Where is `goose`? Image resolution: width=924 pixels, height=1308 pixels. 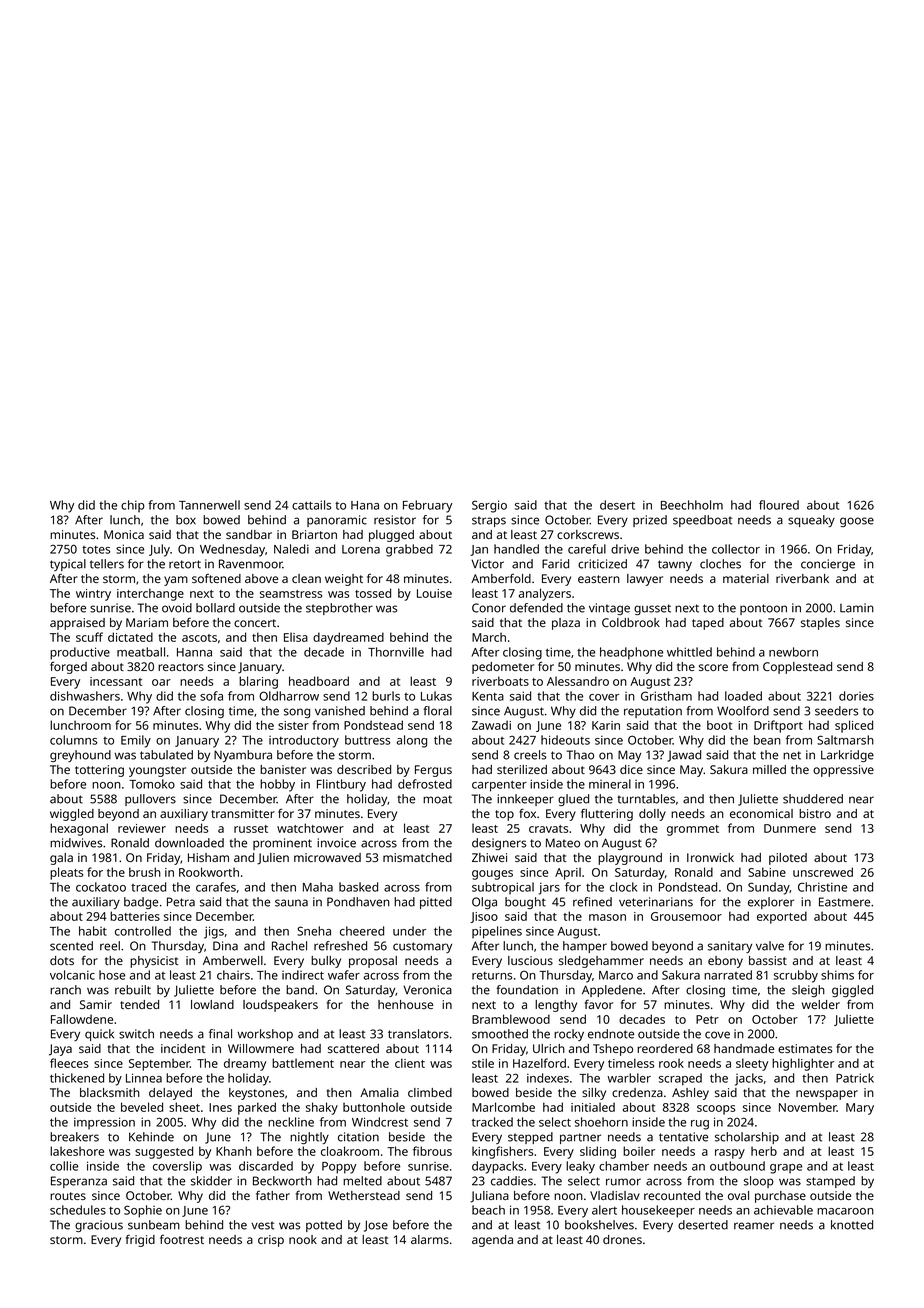 goose is located at coordinates (857, 522).
